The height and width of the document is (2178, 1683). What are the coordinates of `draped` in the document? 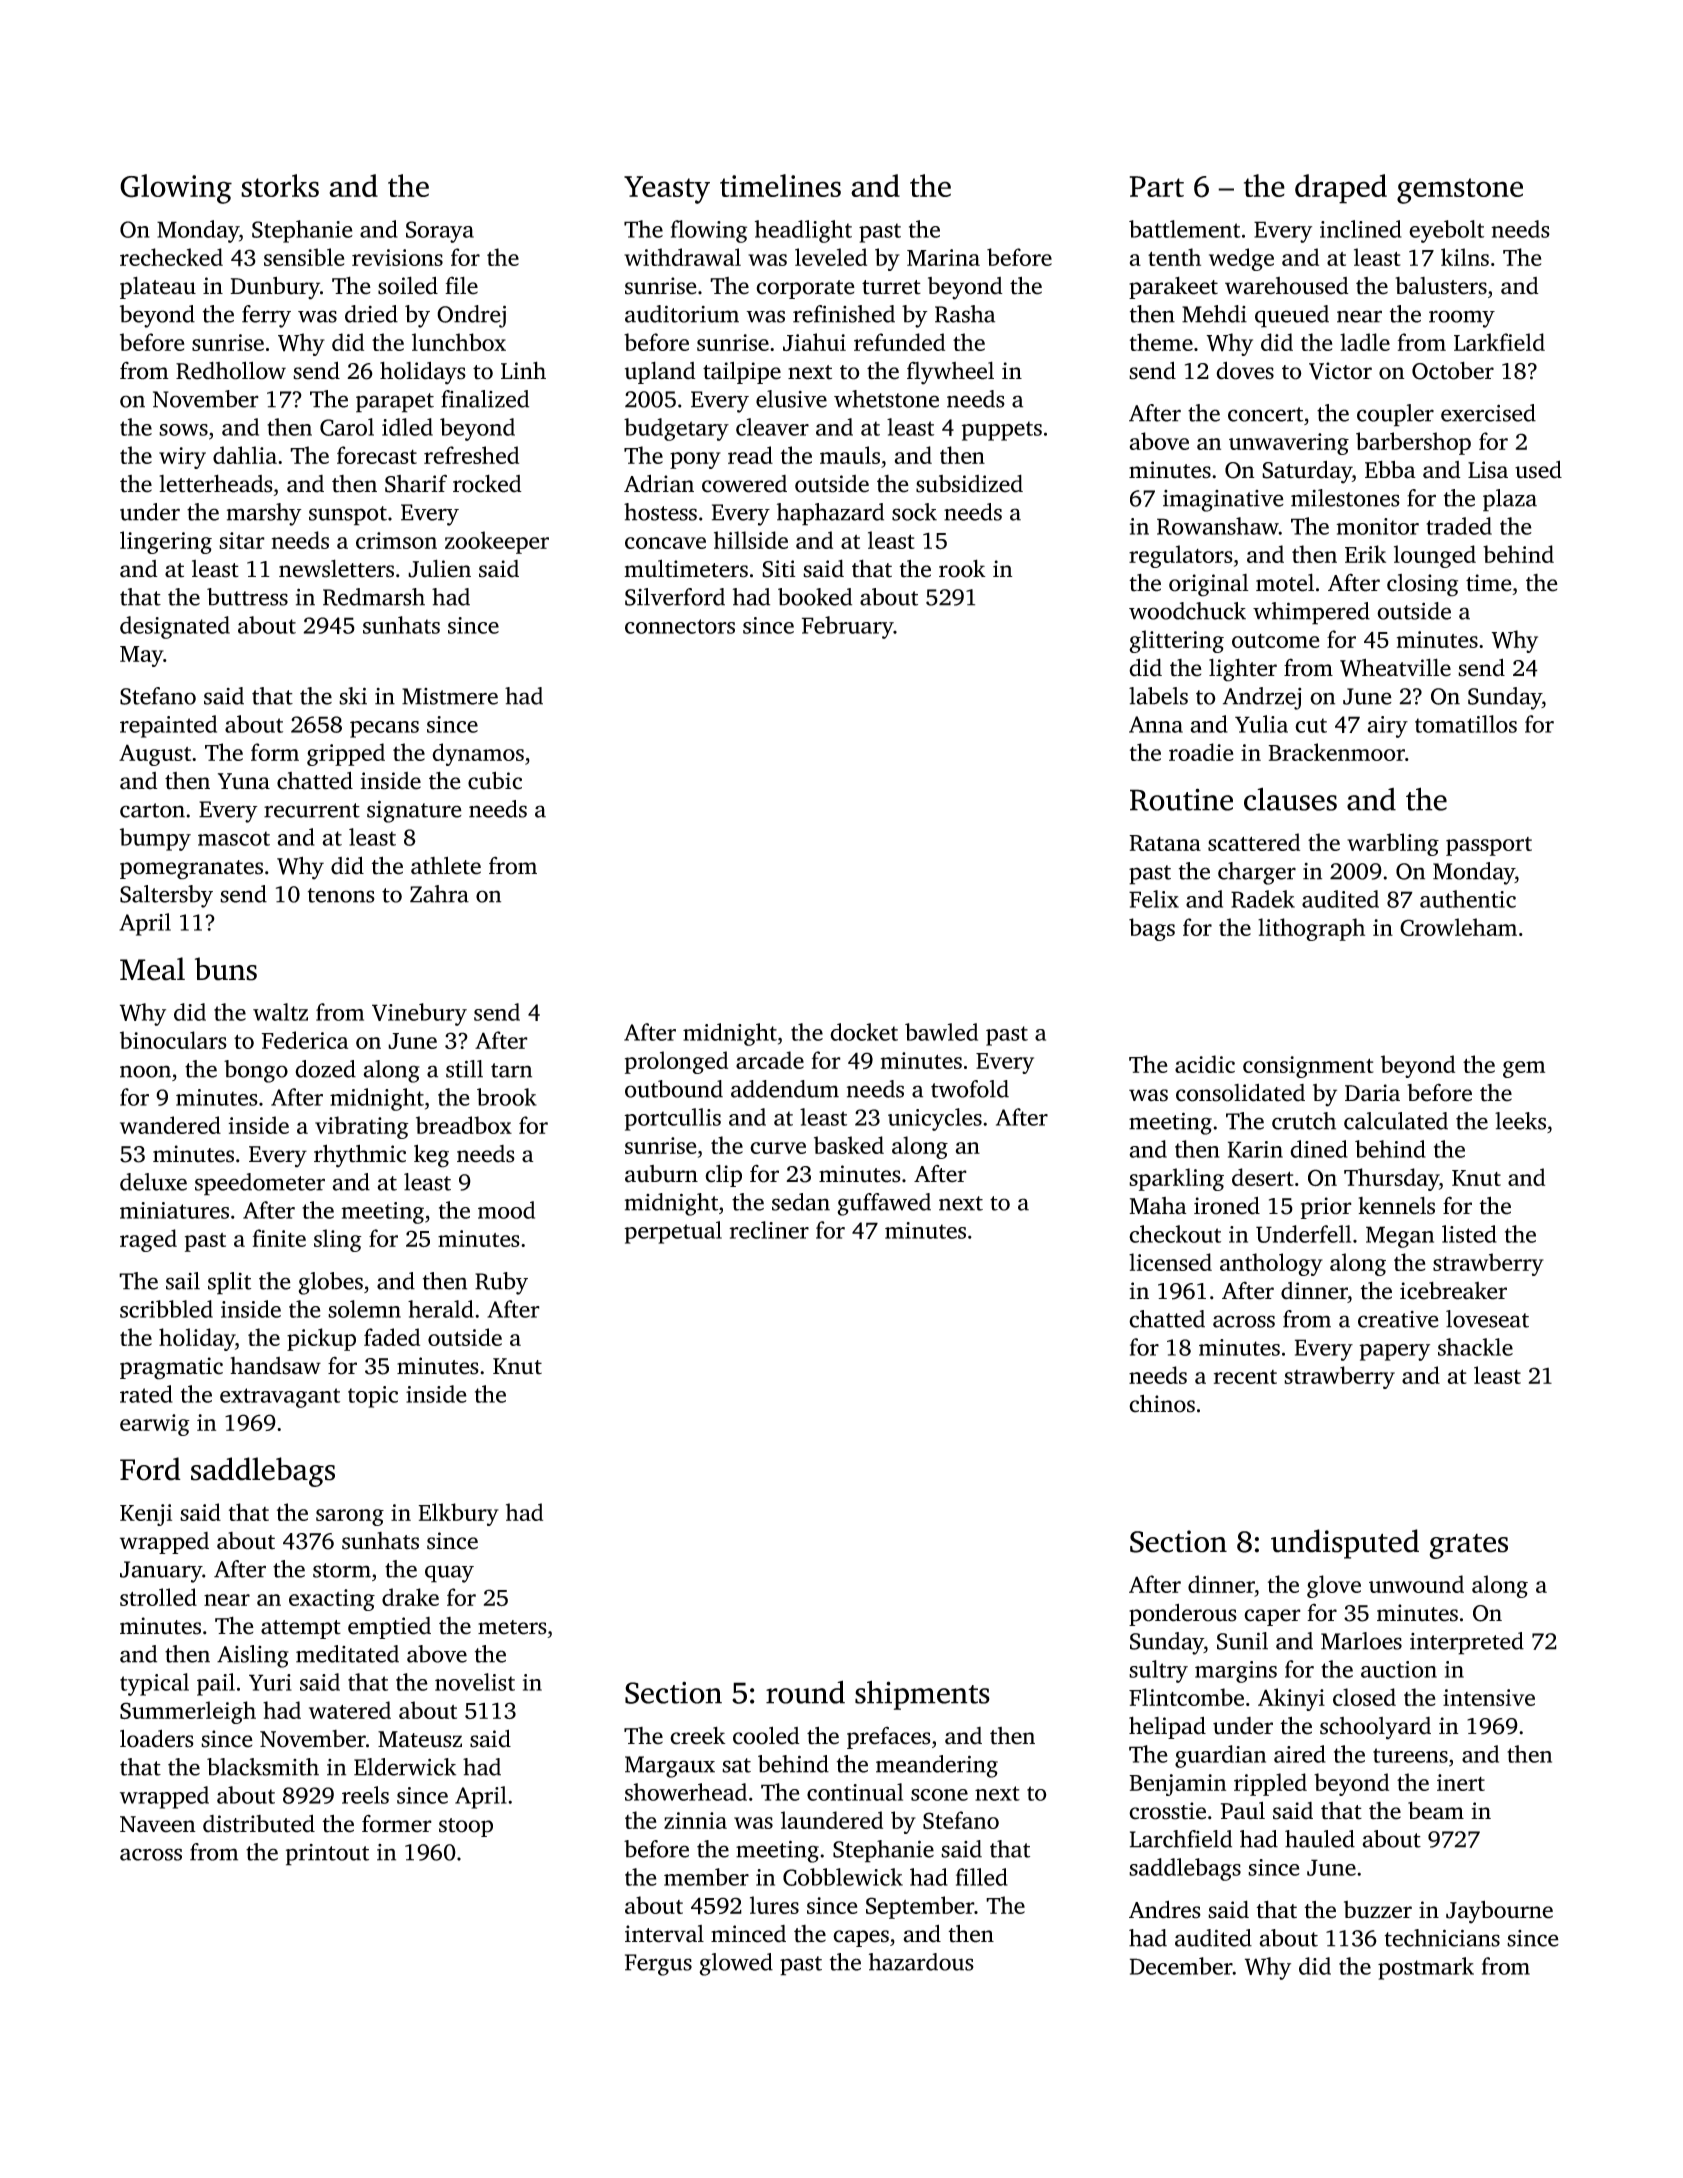 It's located at (1341, 189).
